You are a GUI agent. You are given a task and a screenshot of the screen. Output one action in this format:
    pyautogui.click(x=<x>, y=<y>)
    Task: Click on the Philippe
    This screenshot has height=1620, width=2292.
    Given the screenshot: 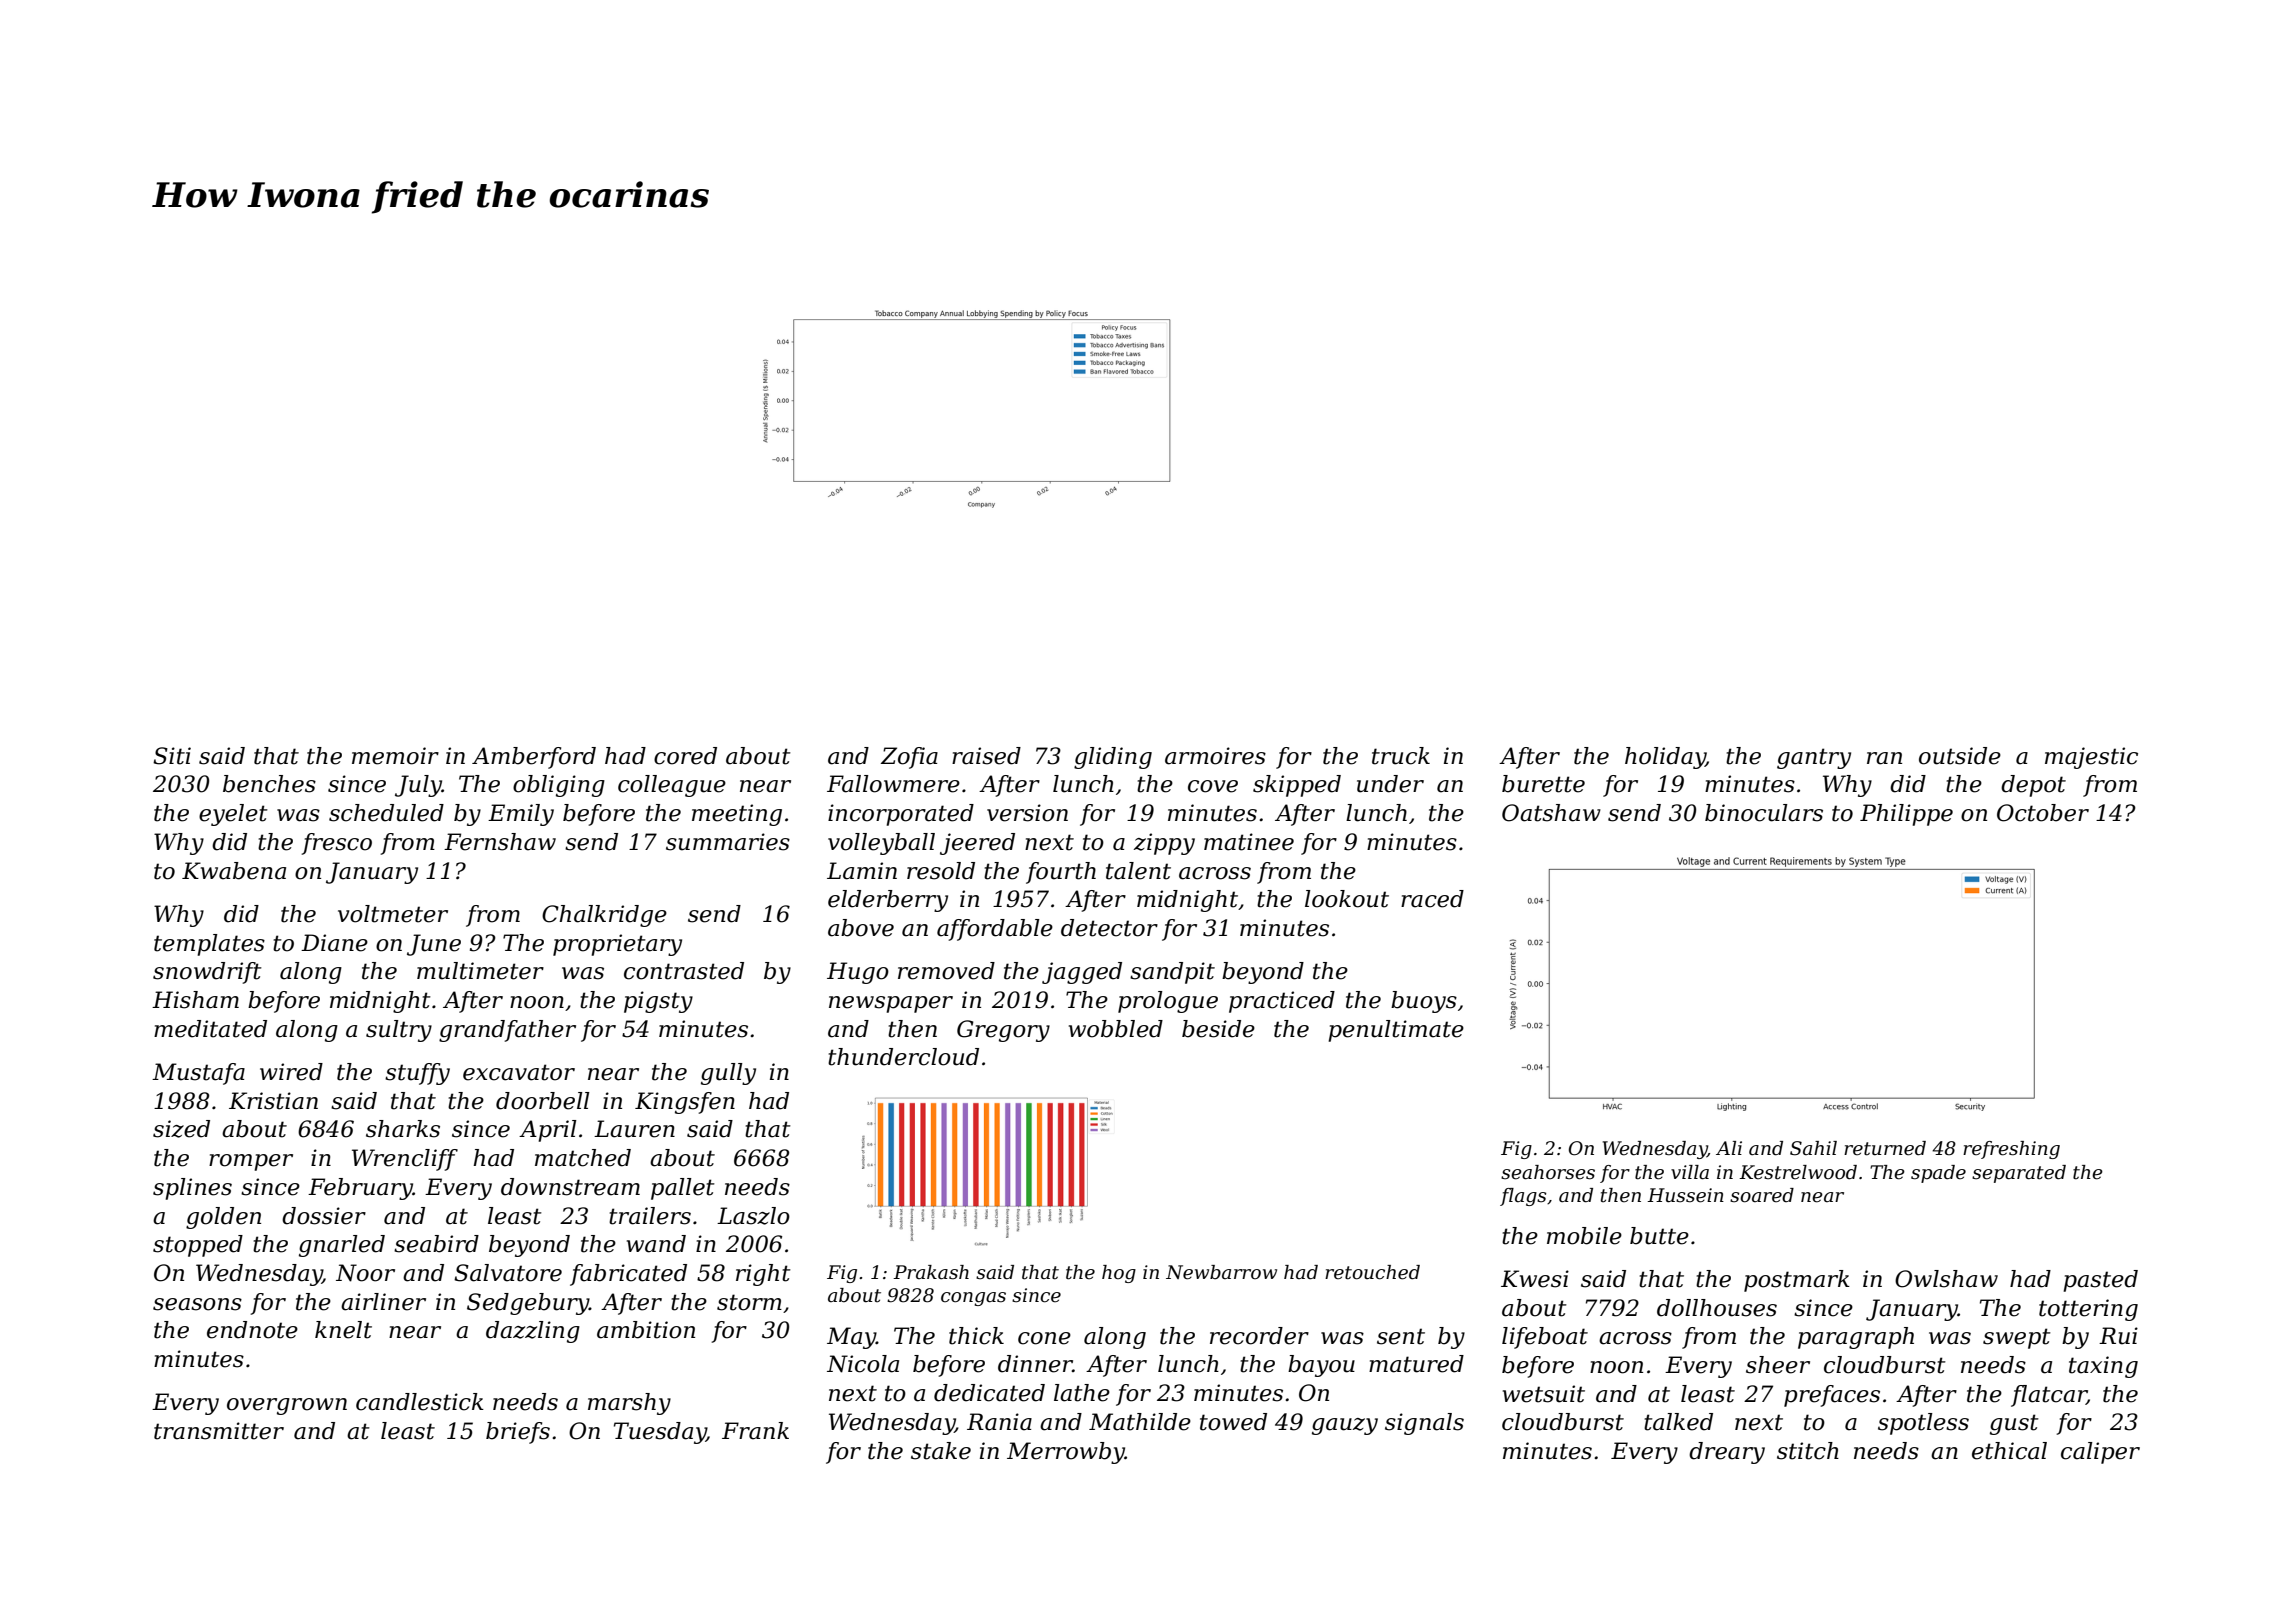 What is the action you would take?
    pyautogui.click(x=1906, y=815)
